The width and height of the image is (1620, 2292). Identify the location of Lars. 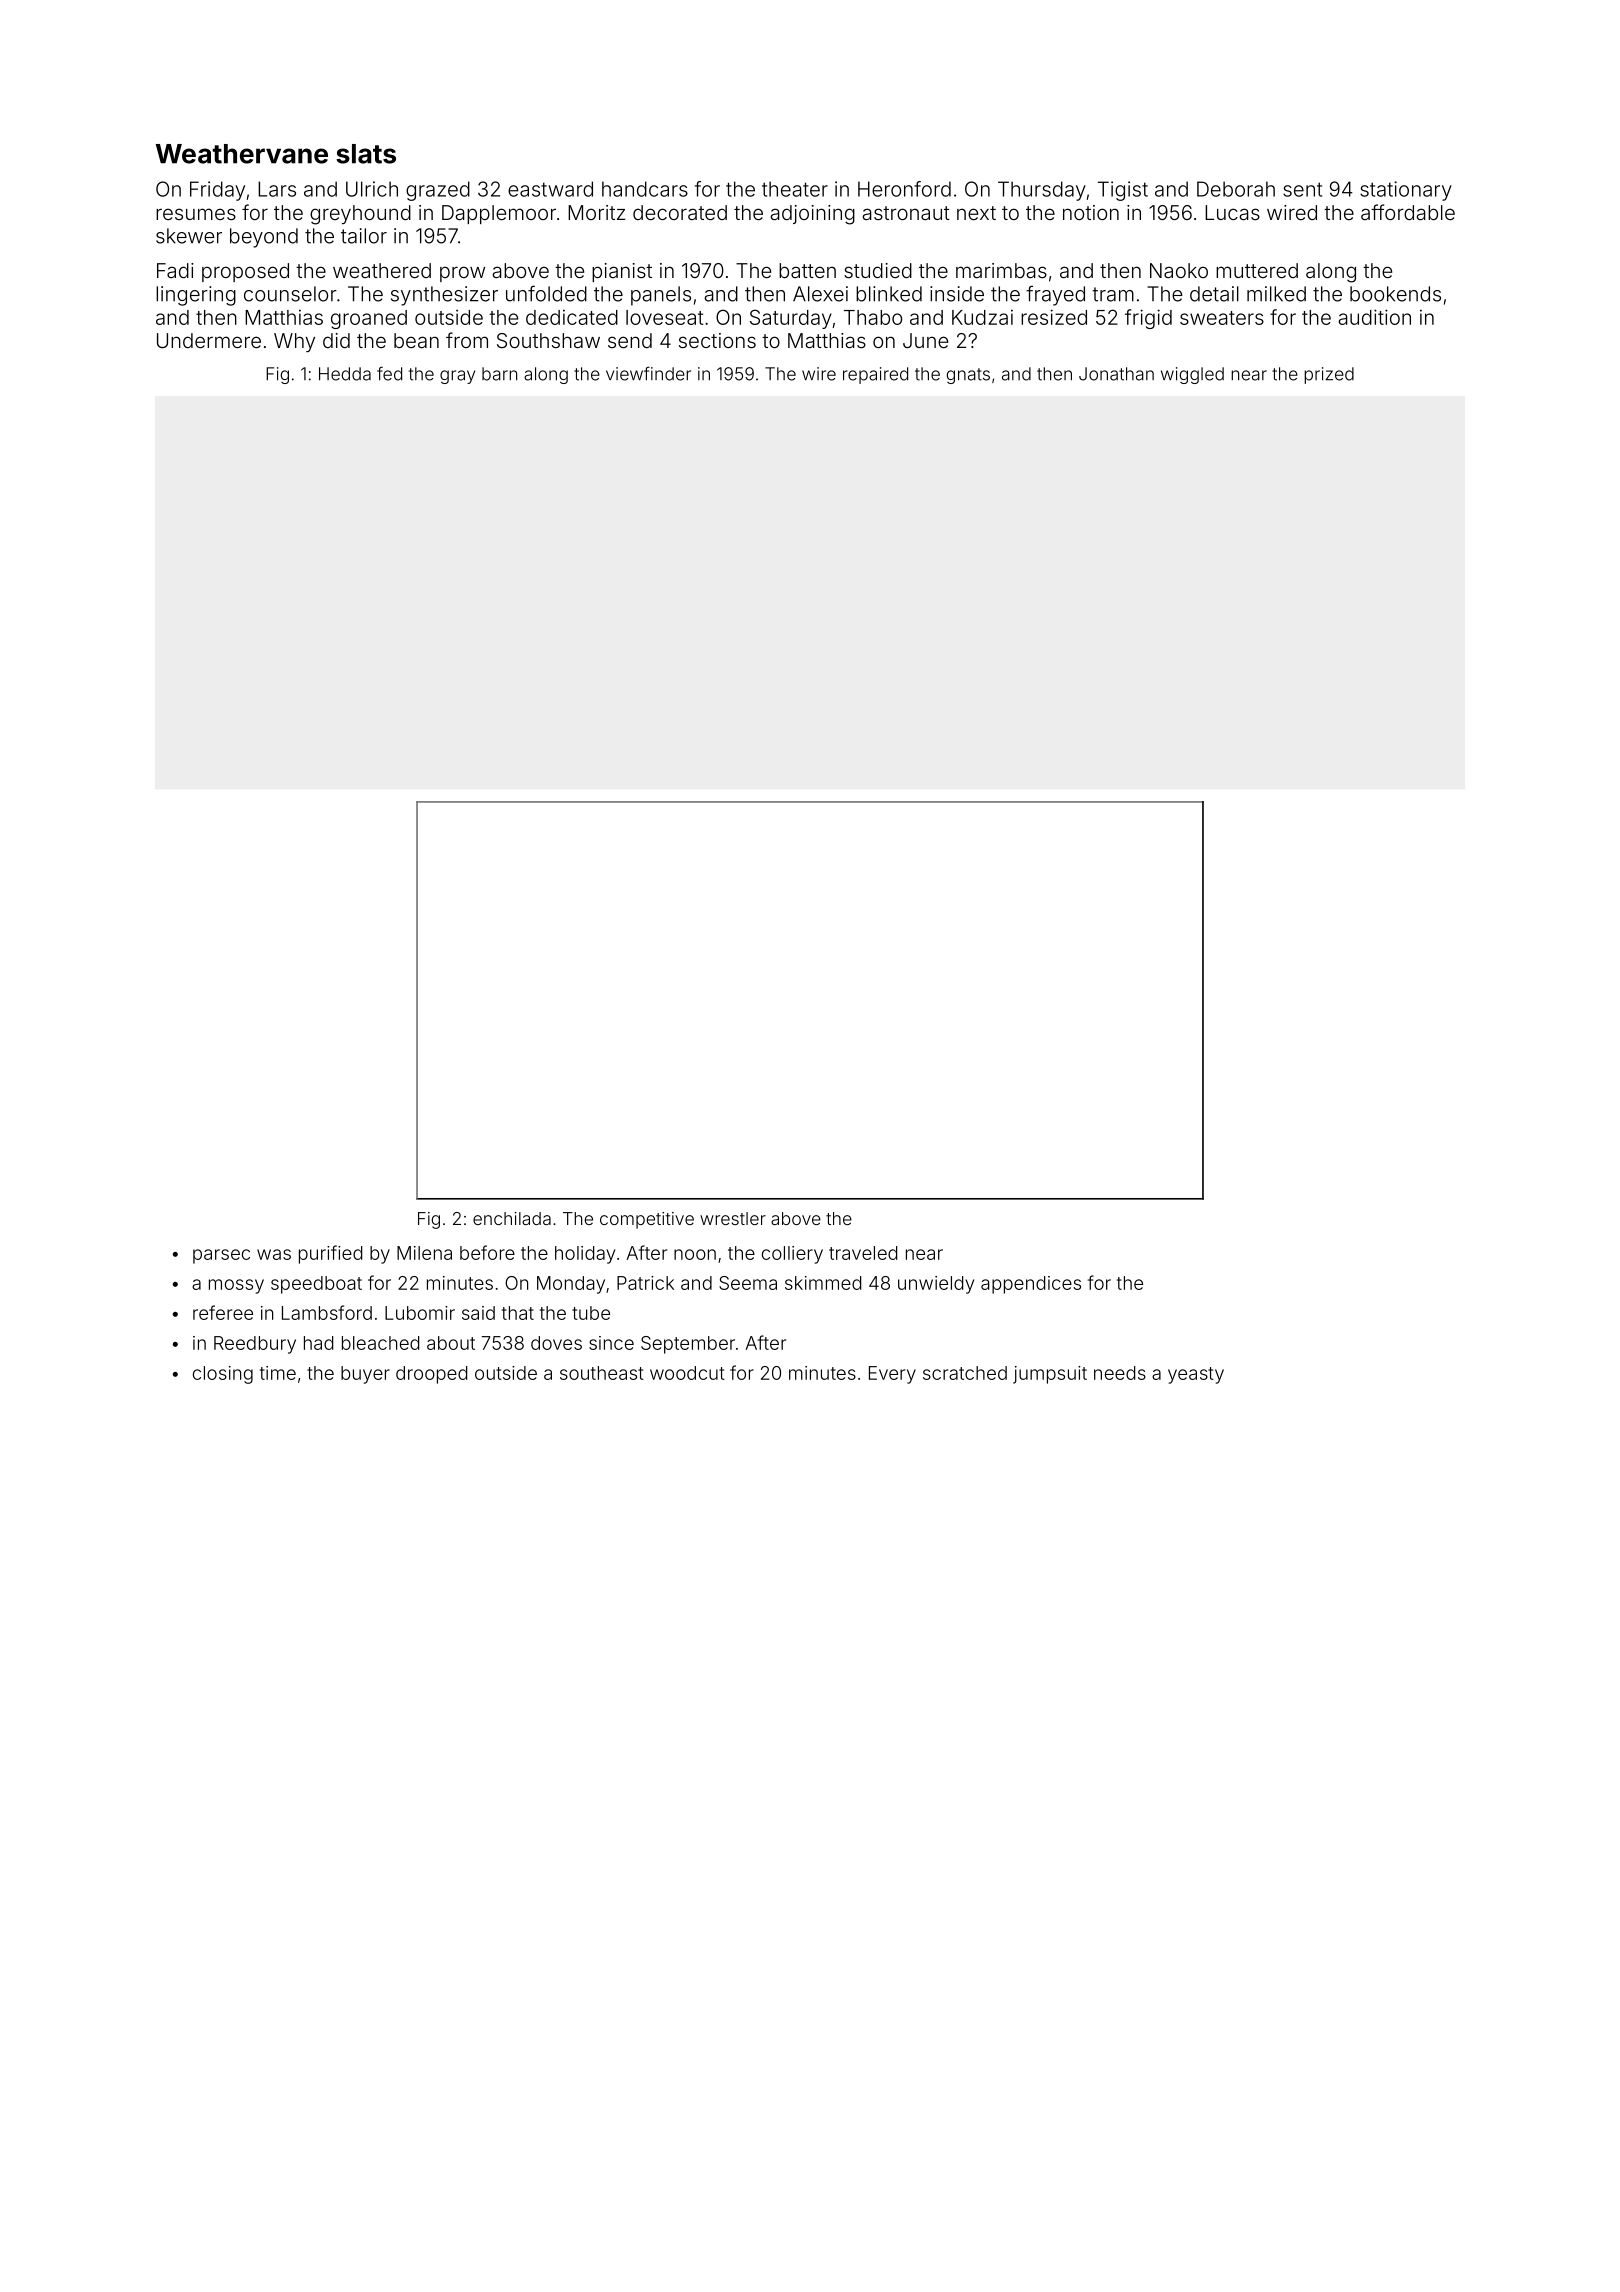
(277, 189).
